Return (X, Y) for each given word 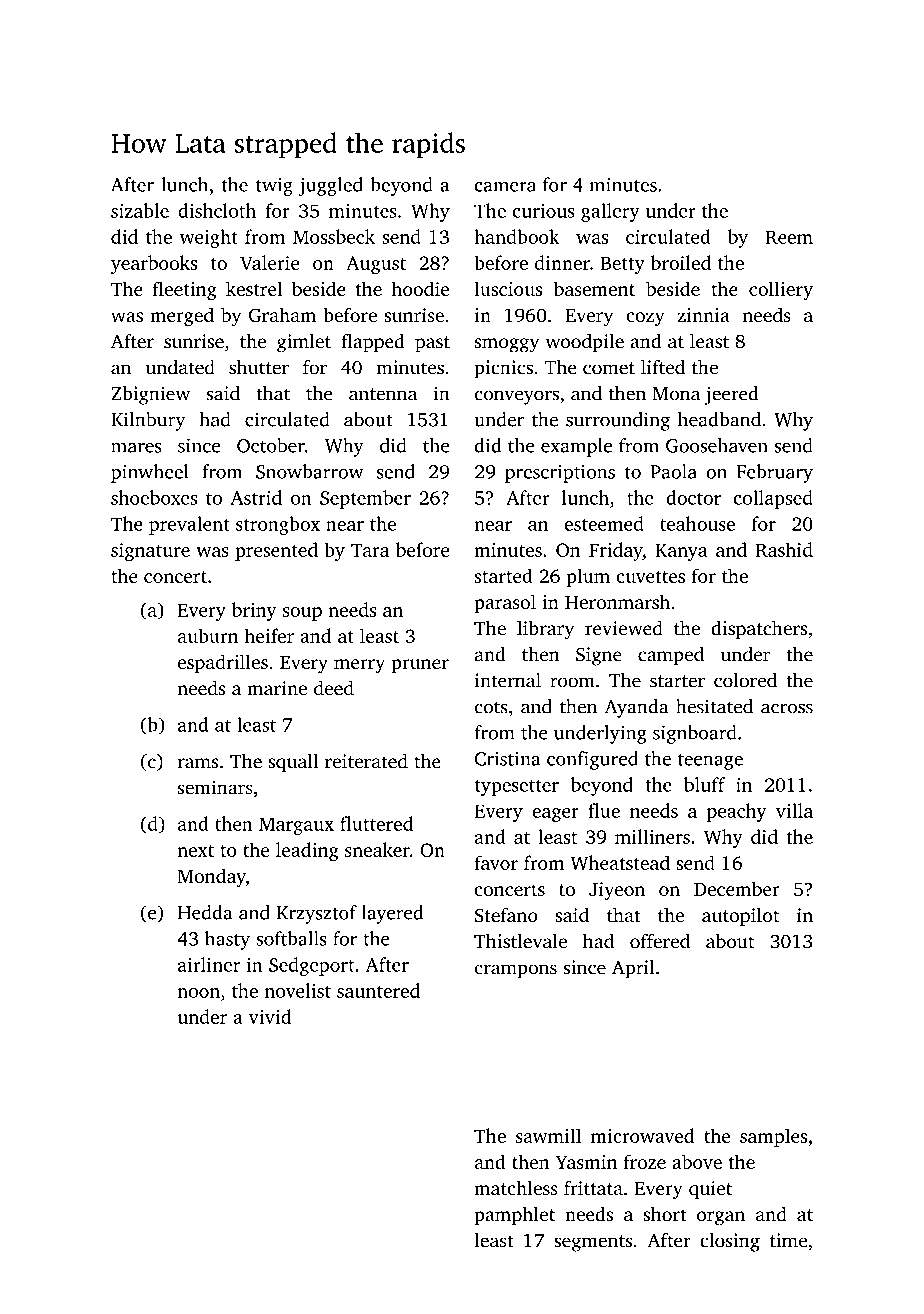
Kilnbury (148, 421)
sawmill (548, 1135)
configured (592, 760)
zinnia (704, 315)
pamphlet (514, 1216)
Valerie (269, 262)
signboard (695, 734)
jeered (731, 395)
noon (198, 993)
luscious (508, 288)
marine (277, 688)
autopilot (740, 916)
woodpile (585, 343)
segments (593, 1243)
